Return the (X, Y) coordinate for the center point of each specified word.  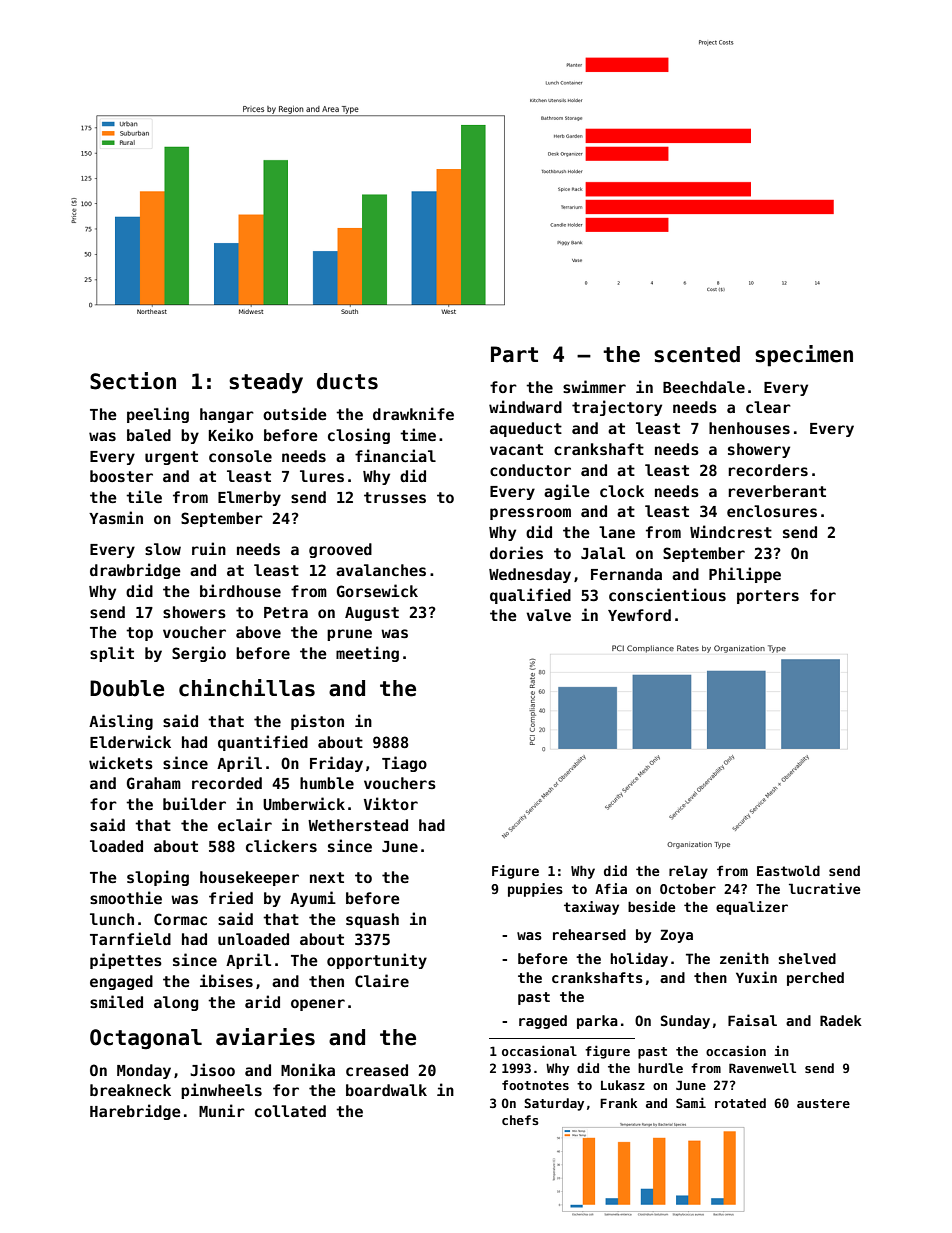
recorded (227, 783)
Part (514, 354)
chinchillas (247, 688)
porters (768, 597)
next (327, 877)
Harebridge (135, 1112)
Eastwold (788, 870)
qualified (530, 596)
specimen (804, 356)
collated (290, 1111)
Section (133, 381)
